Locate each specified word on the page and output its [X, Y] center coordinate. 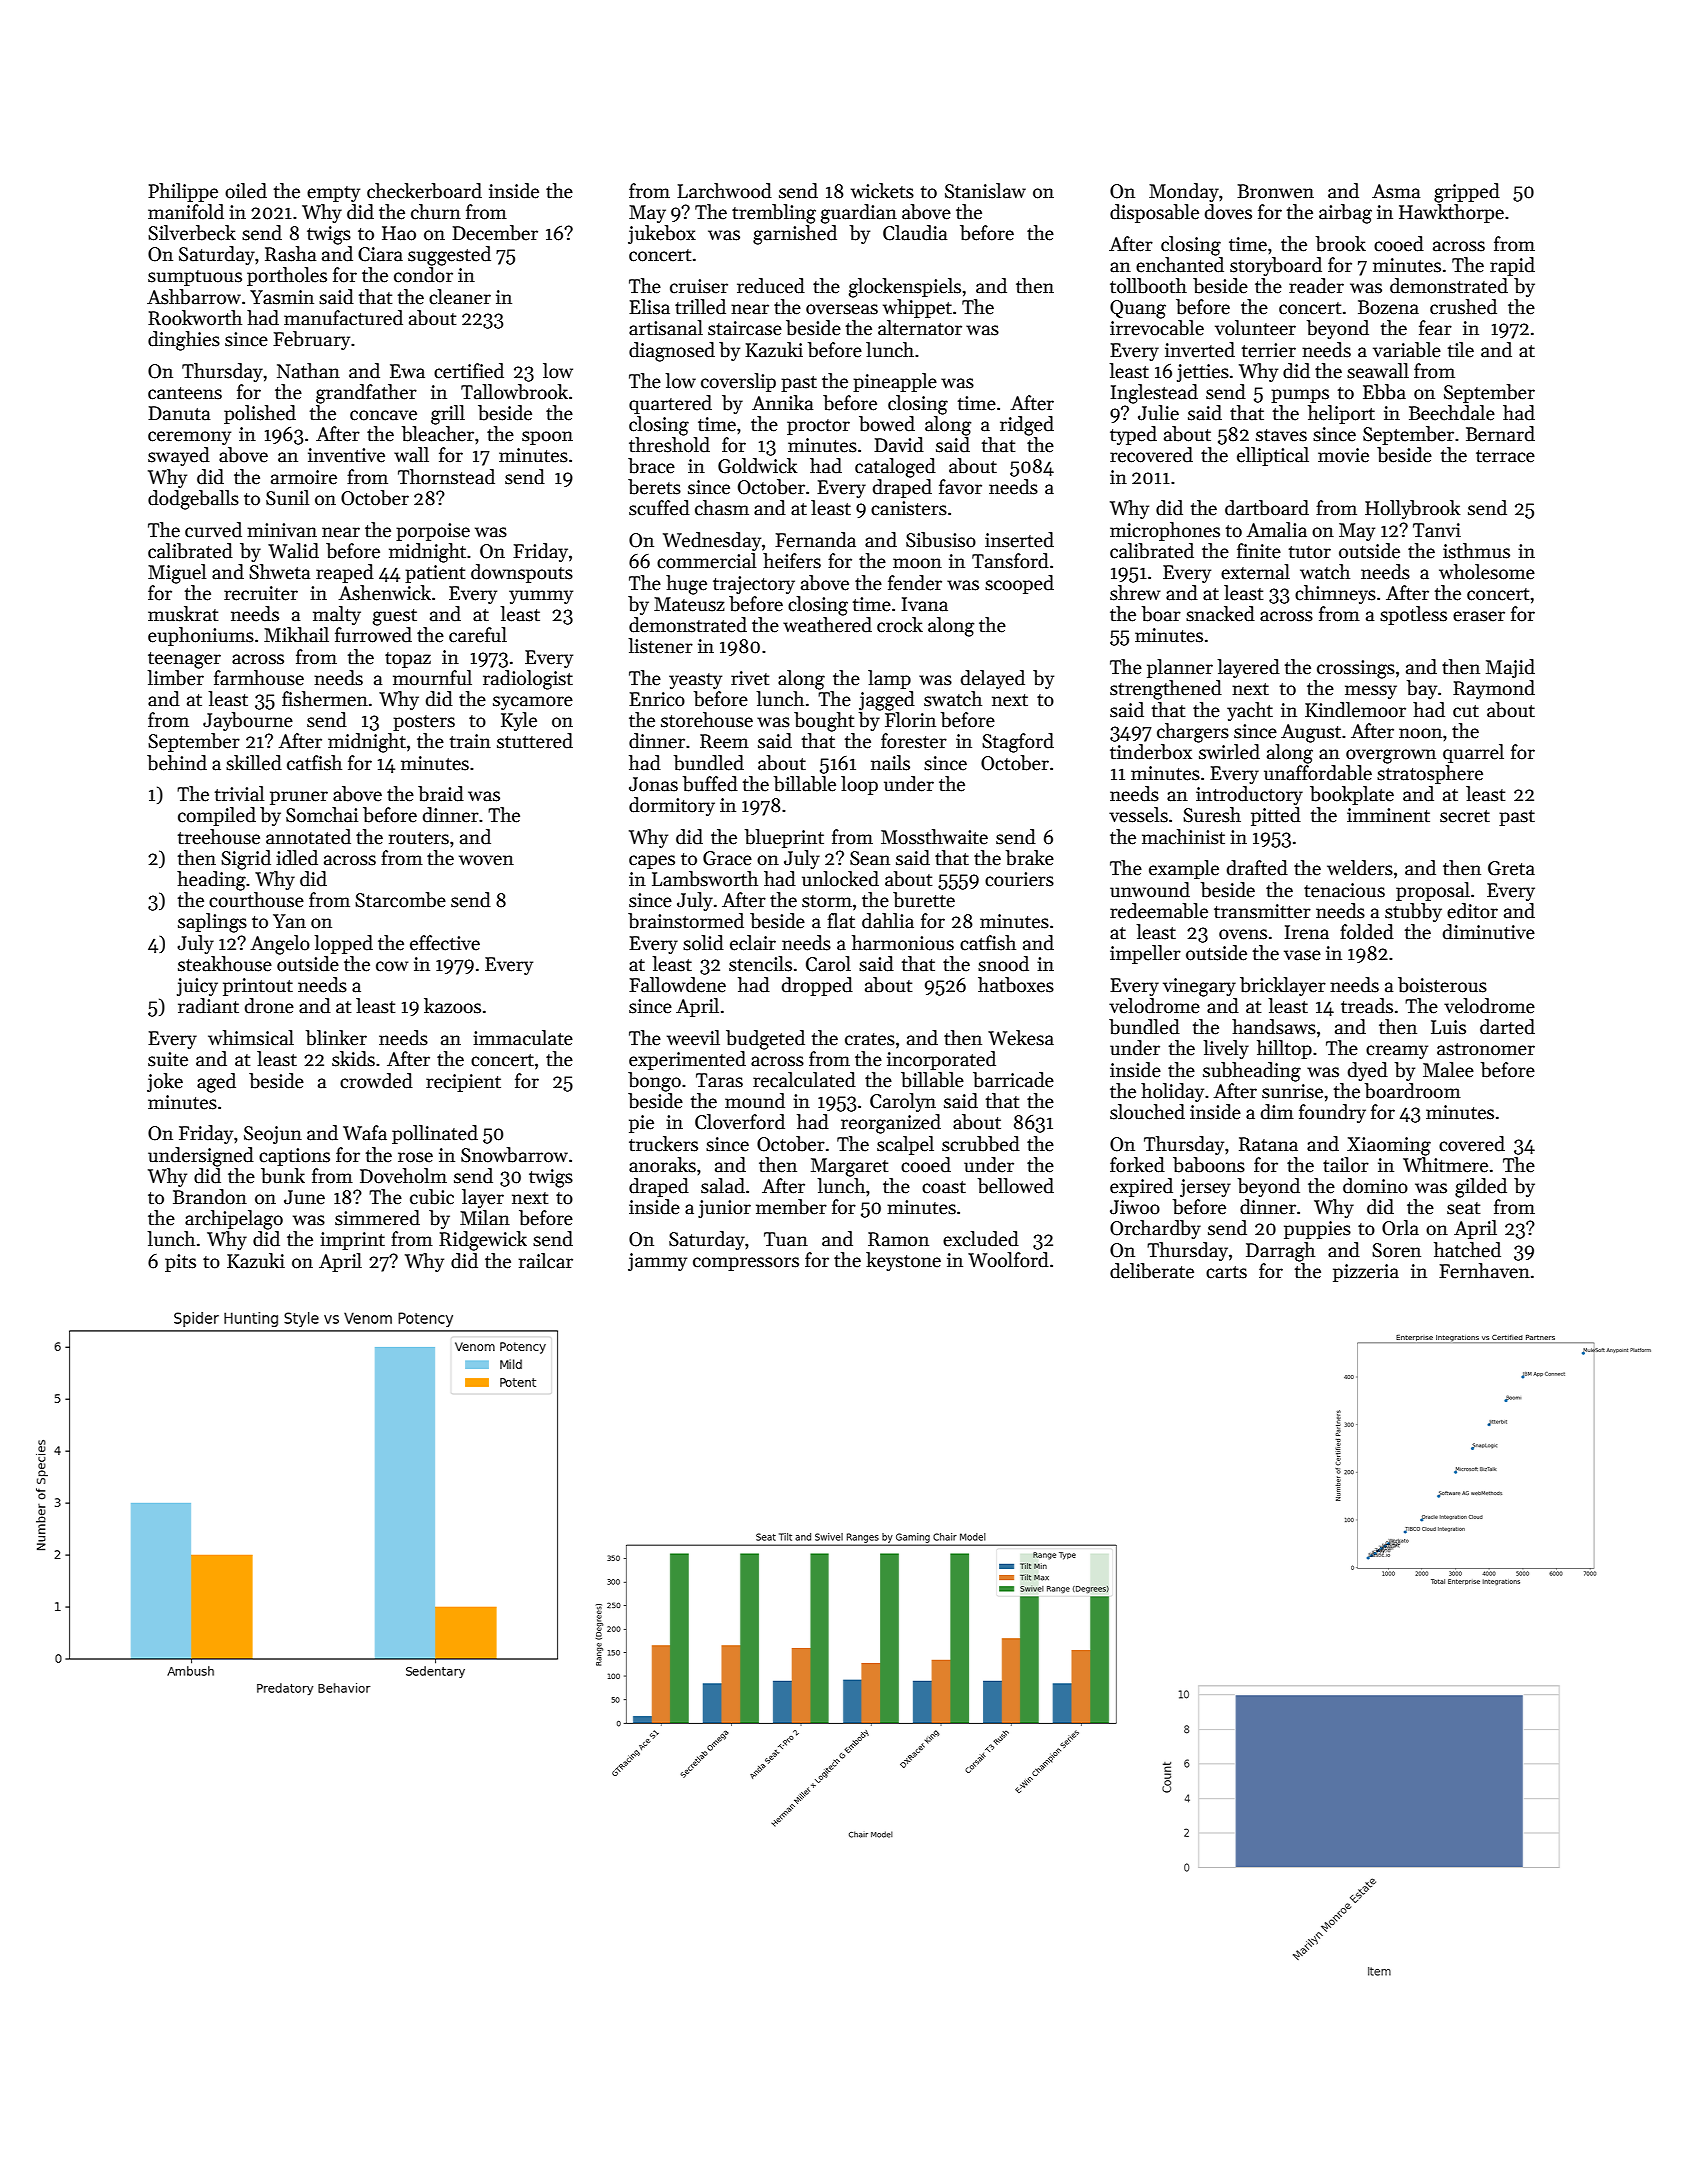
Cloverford [740, 1122]
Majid [1510, 668]
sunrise [1292, 1091]
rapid [1512, 266]
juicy [197, 987]
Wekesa [1021, 1038]
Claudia [915, 233]
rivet [750, 678]
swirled [1229, 752]
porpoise [433, 532]
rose [415, 1157]
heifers [792, 561]
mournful [432, 678]
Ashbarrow [194, 297]
